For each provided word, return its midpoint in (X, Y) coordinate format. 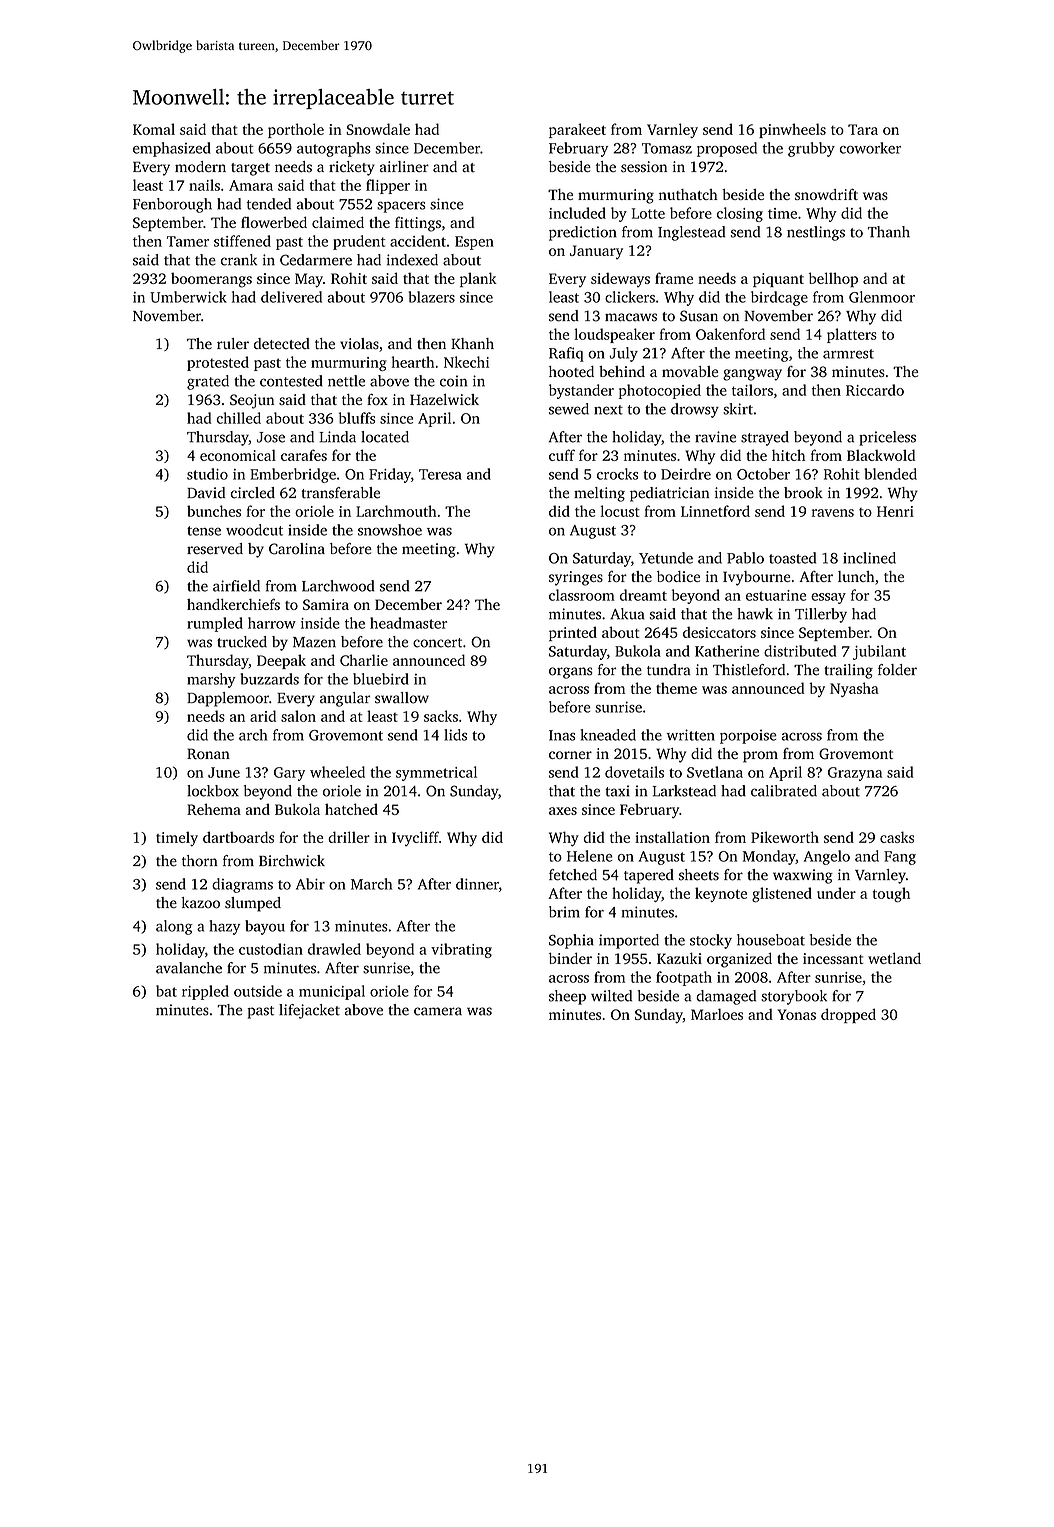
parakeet (577, 130)
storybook (794, 997)
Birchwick (292, 861)
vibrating (461, 950)
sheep (567, 997)
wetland (894, 958)
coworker (870, 148)
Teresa (440, 474)
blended (890, 474)
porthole (296, 130)
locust (620, 511)
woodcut (254, 530)
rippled (205, 992)
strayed (765, 438)
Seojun (252, 401)
